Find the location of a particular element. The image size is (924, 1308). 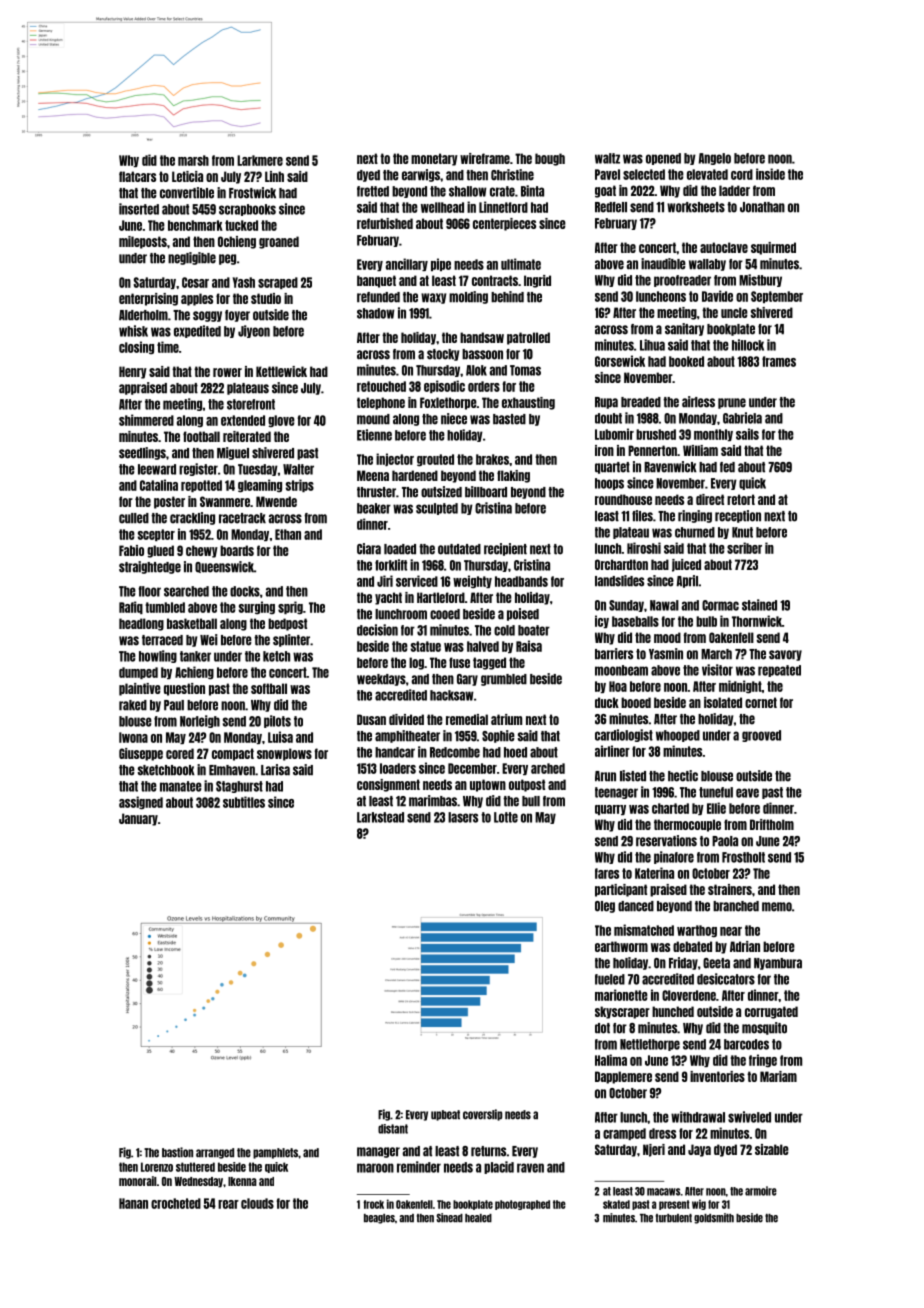

Binta is located at coordinates (532, 191).
